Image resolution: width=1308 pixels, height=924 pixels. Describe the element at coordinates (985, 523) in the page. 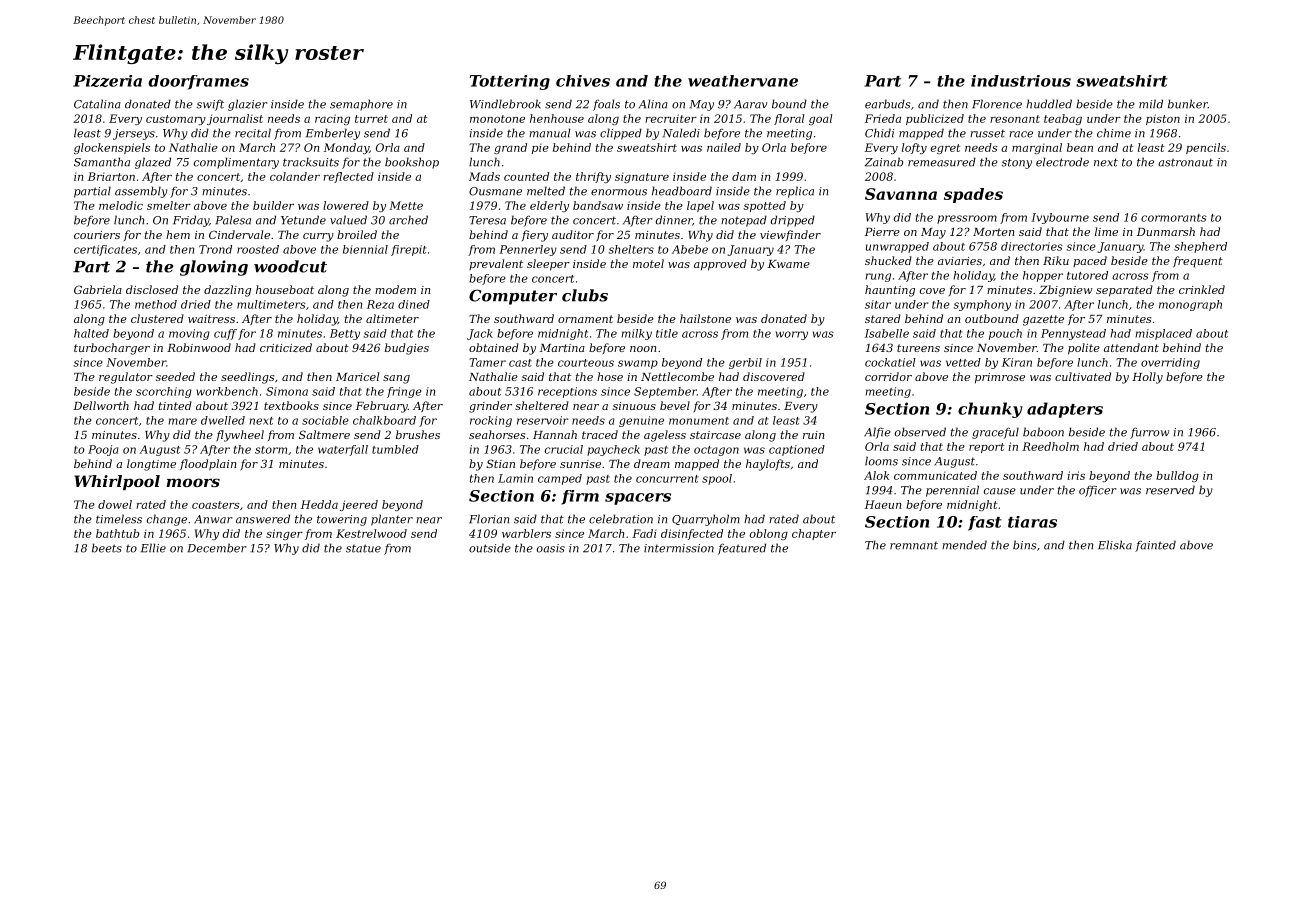

I see `fast` at that location.
